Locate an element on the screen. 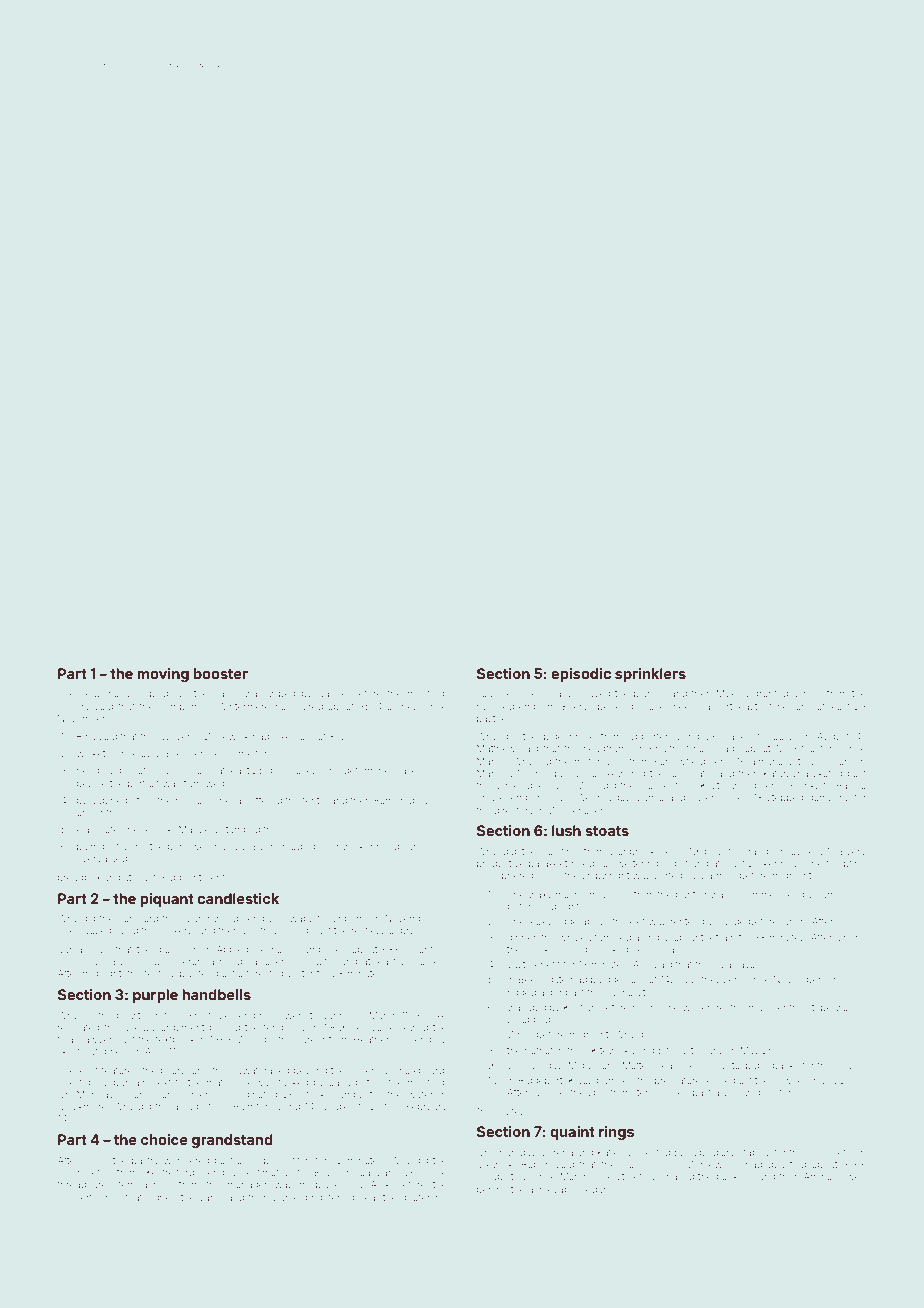 The width and height of the screenshot is (924, 1308). booster is located at coordinates (221, 673).
